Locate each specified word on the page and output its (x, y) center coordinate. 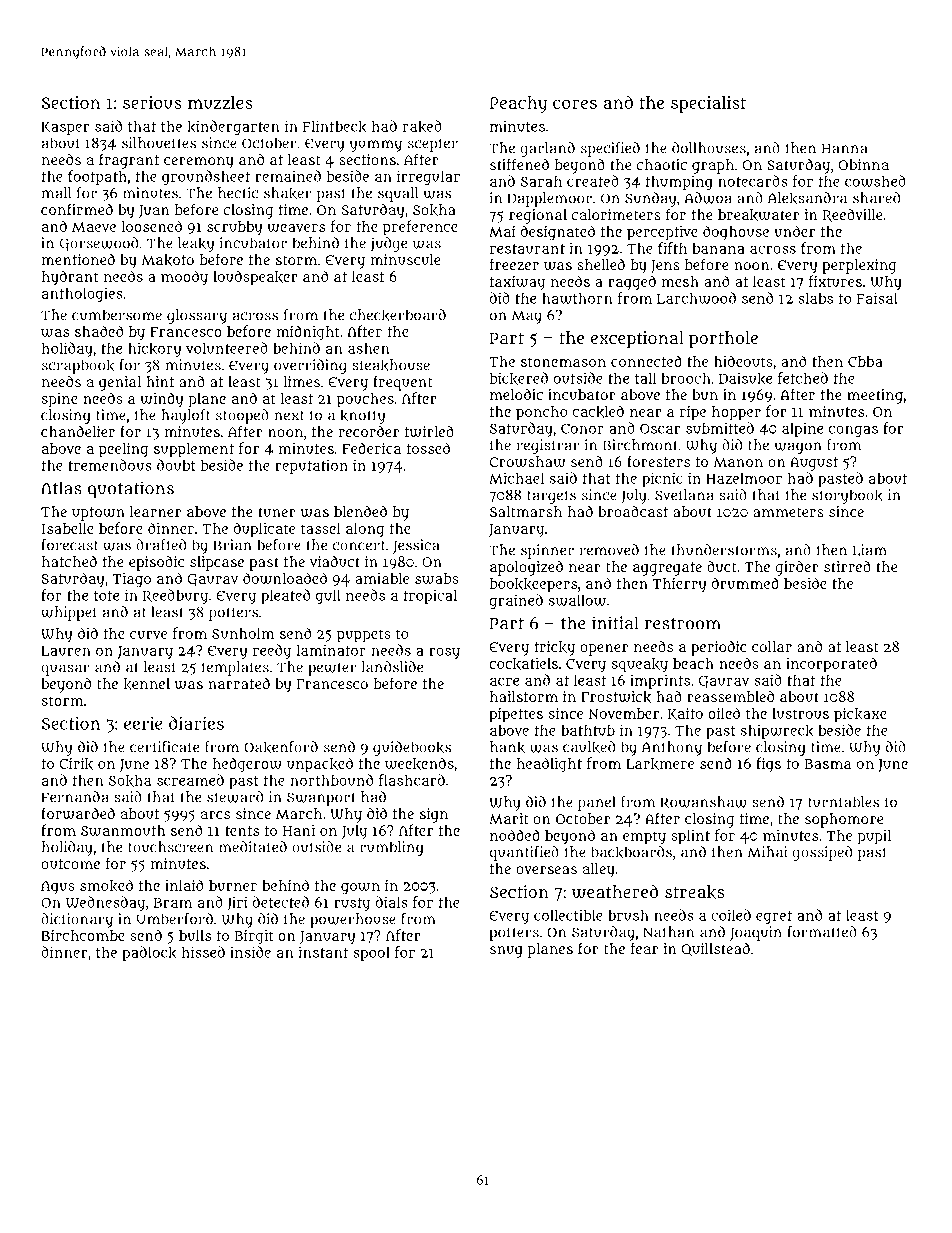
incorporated (831, 665)
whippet (69, 613)
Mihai (767, 852)
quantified (524, 853)
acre (504, 681)
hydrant (70, 277)
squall (398, 194)
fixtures (835, 281)
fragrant (129, 161)
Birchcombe (83, 935)
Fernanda (75, 797)
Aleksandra (807, 198)
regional (538, 216)
